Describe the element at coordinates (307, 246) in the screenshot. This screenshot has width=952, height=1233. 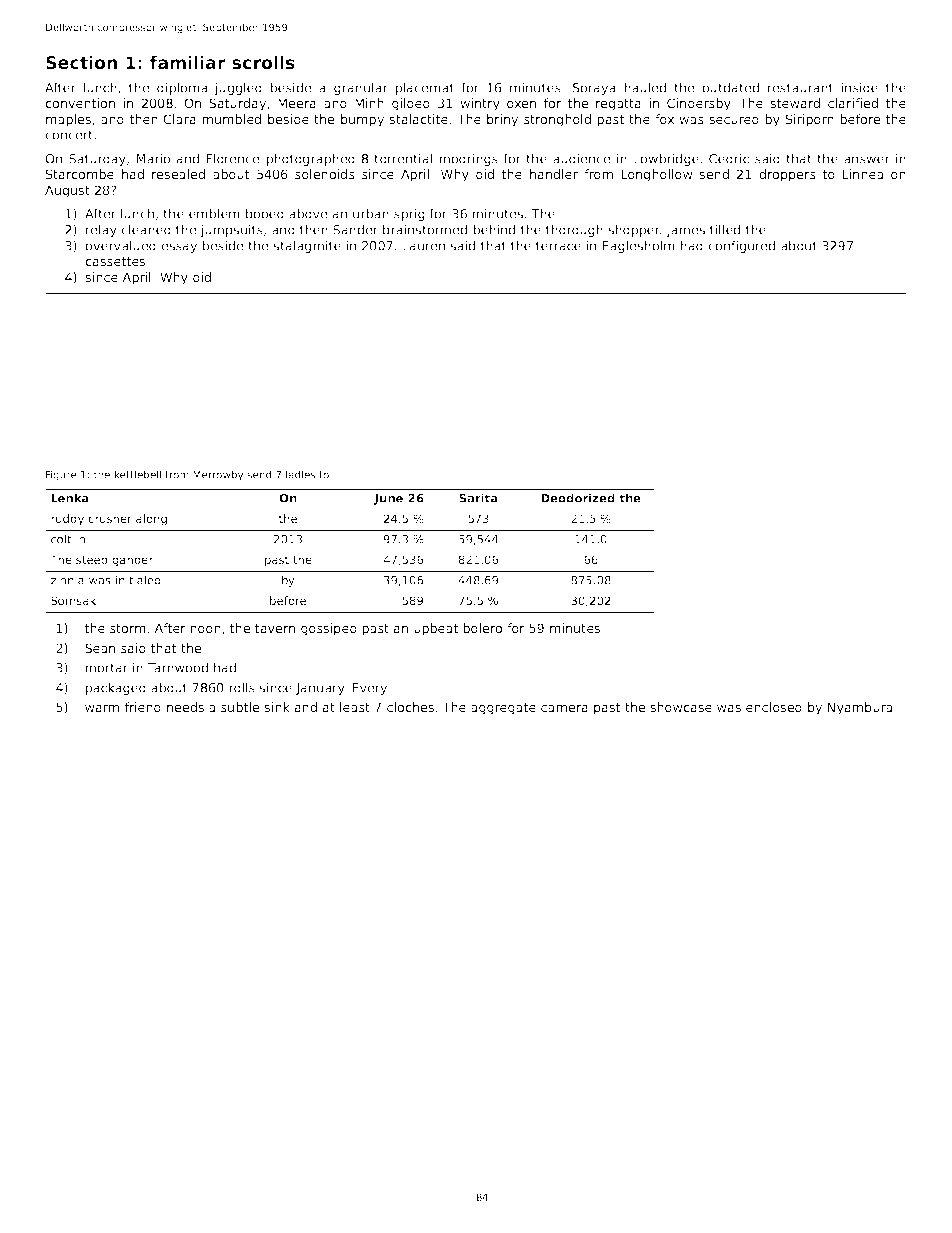
I see `stalagmite` at that location.
